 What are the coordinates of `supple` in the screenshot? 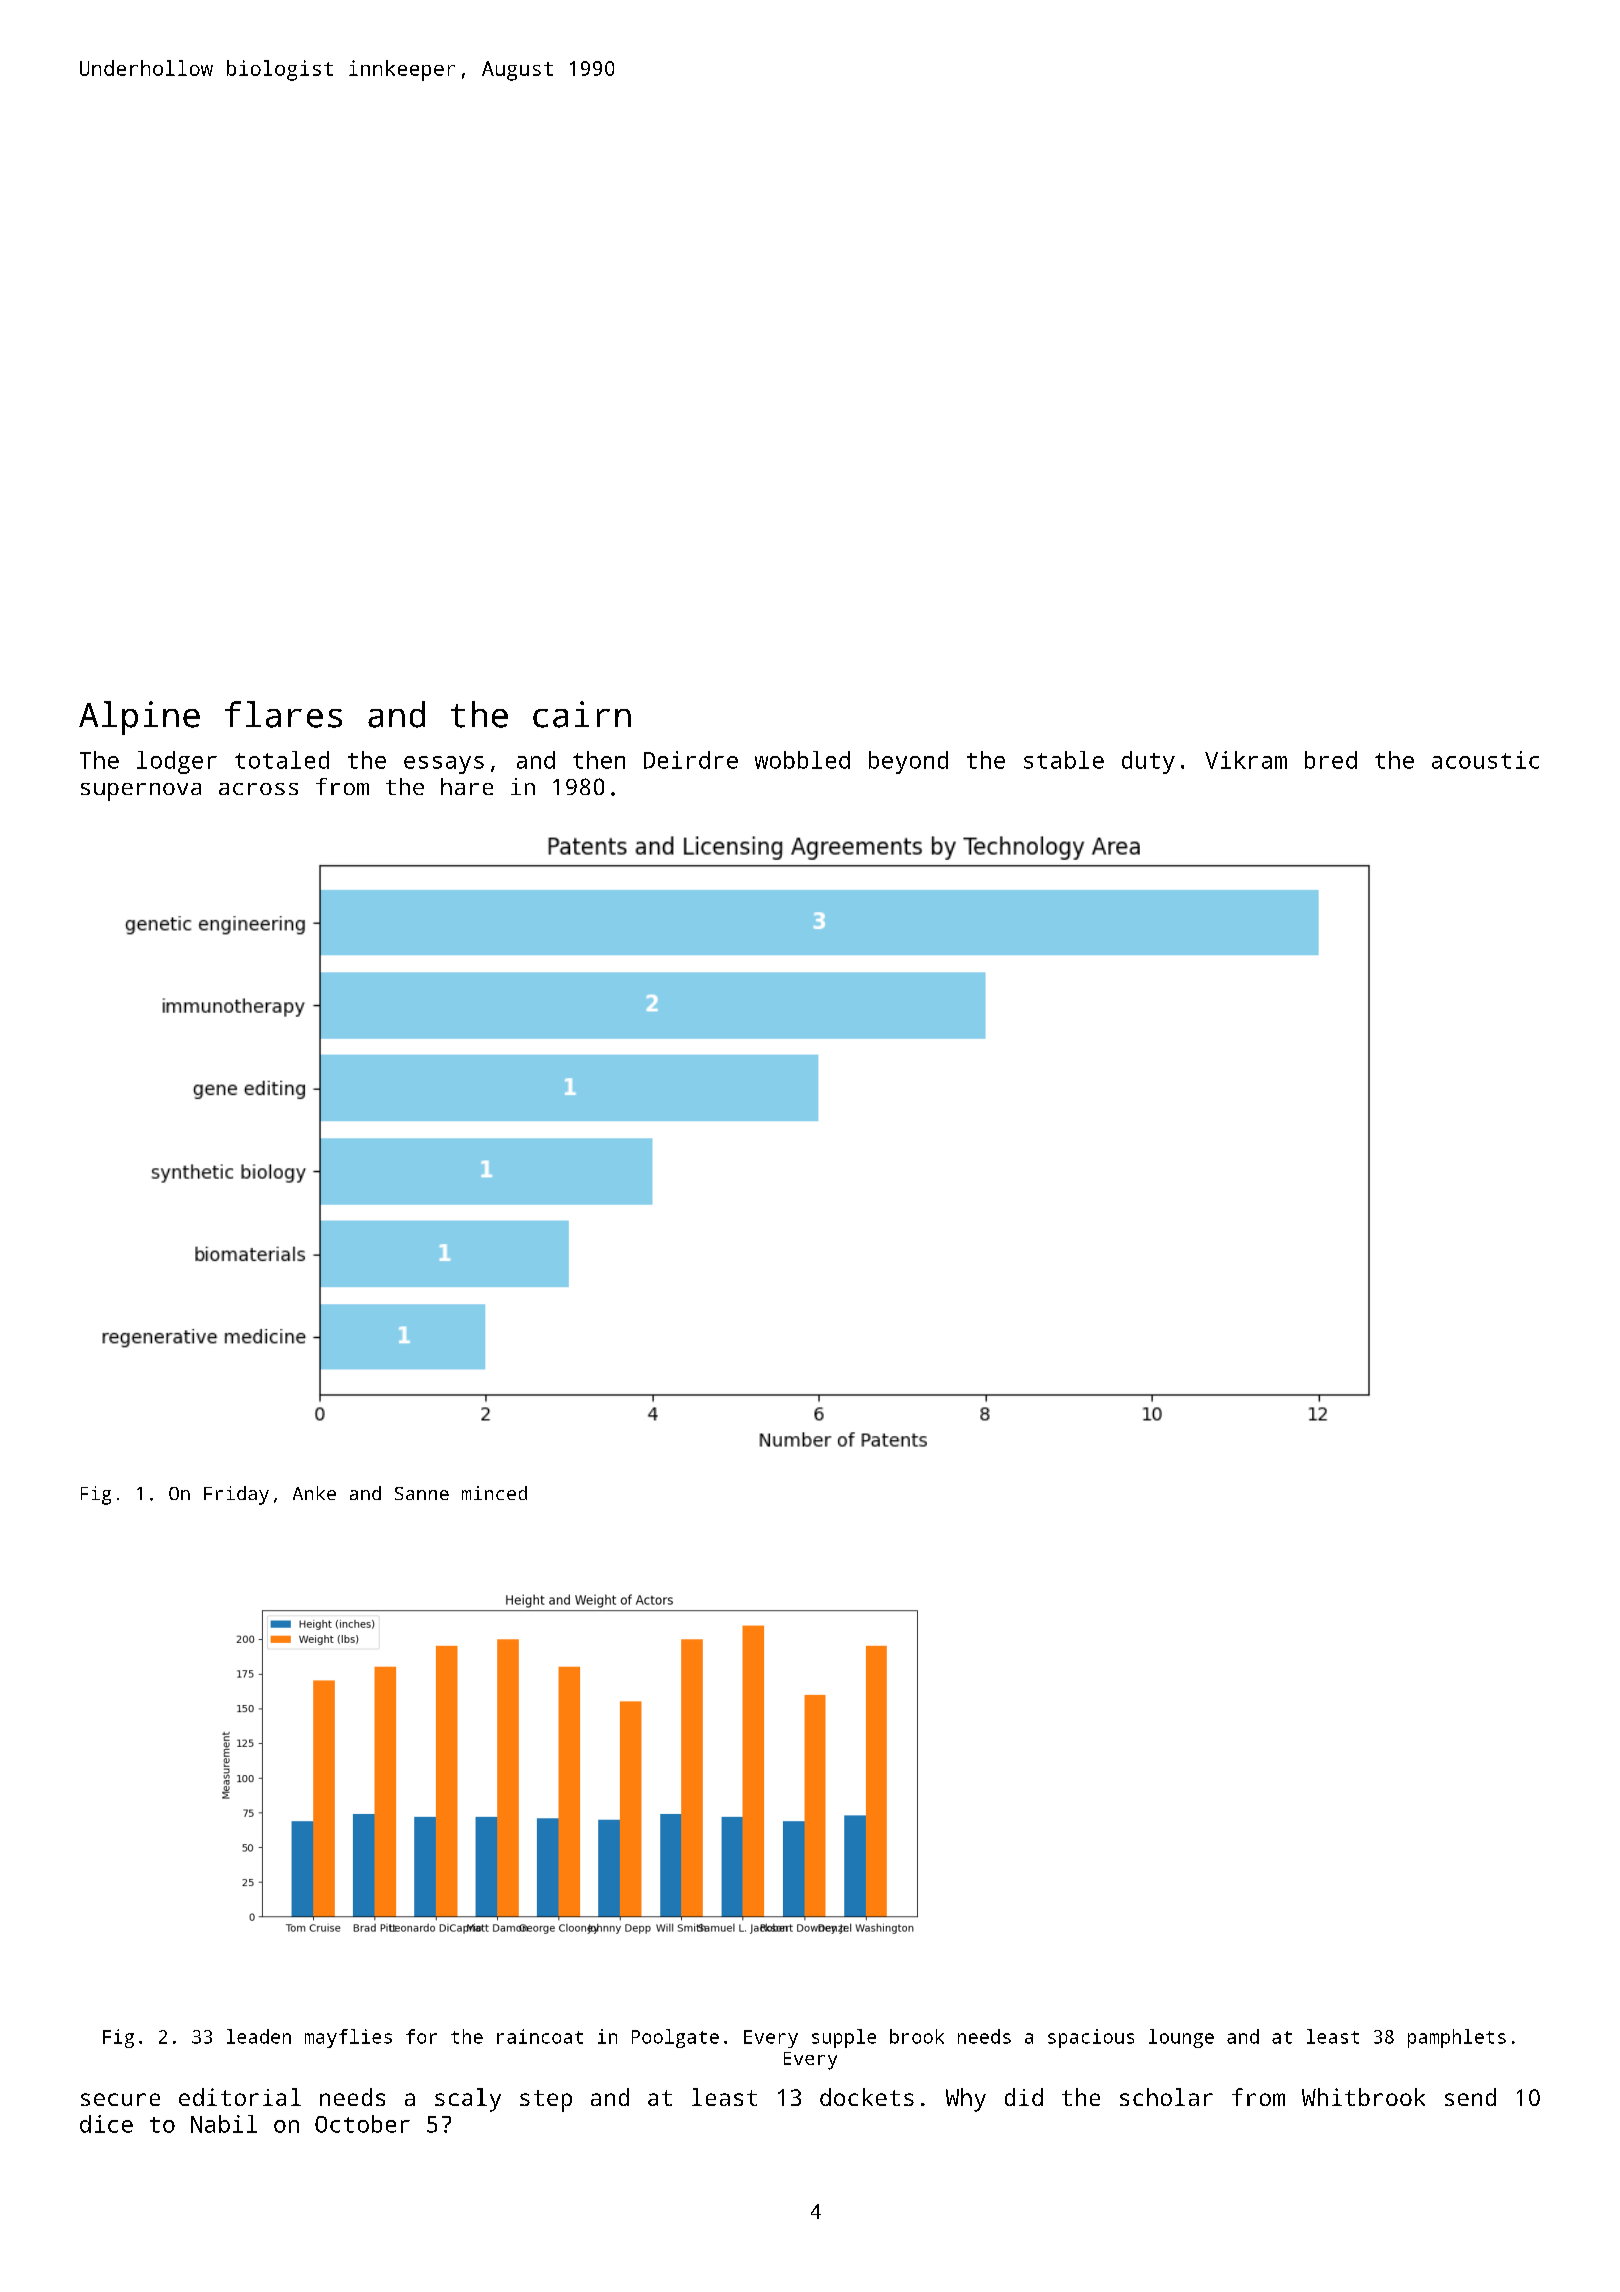 It's located at (844, 2038).
